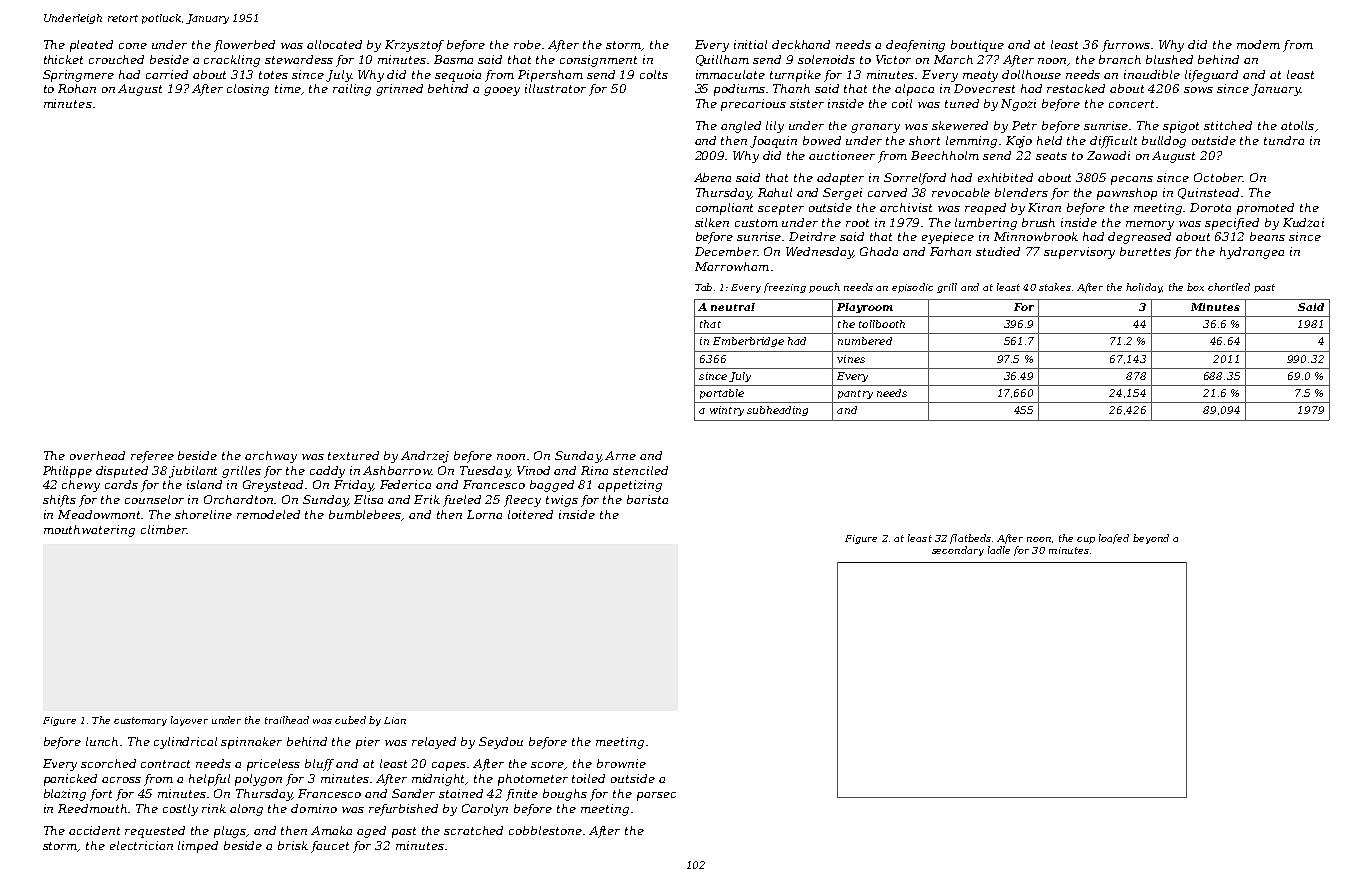  What do you see at coordinates (620, 455) in the screenshot?
I see `Arne` at bounding box center [620, 455].
